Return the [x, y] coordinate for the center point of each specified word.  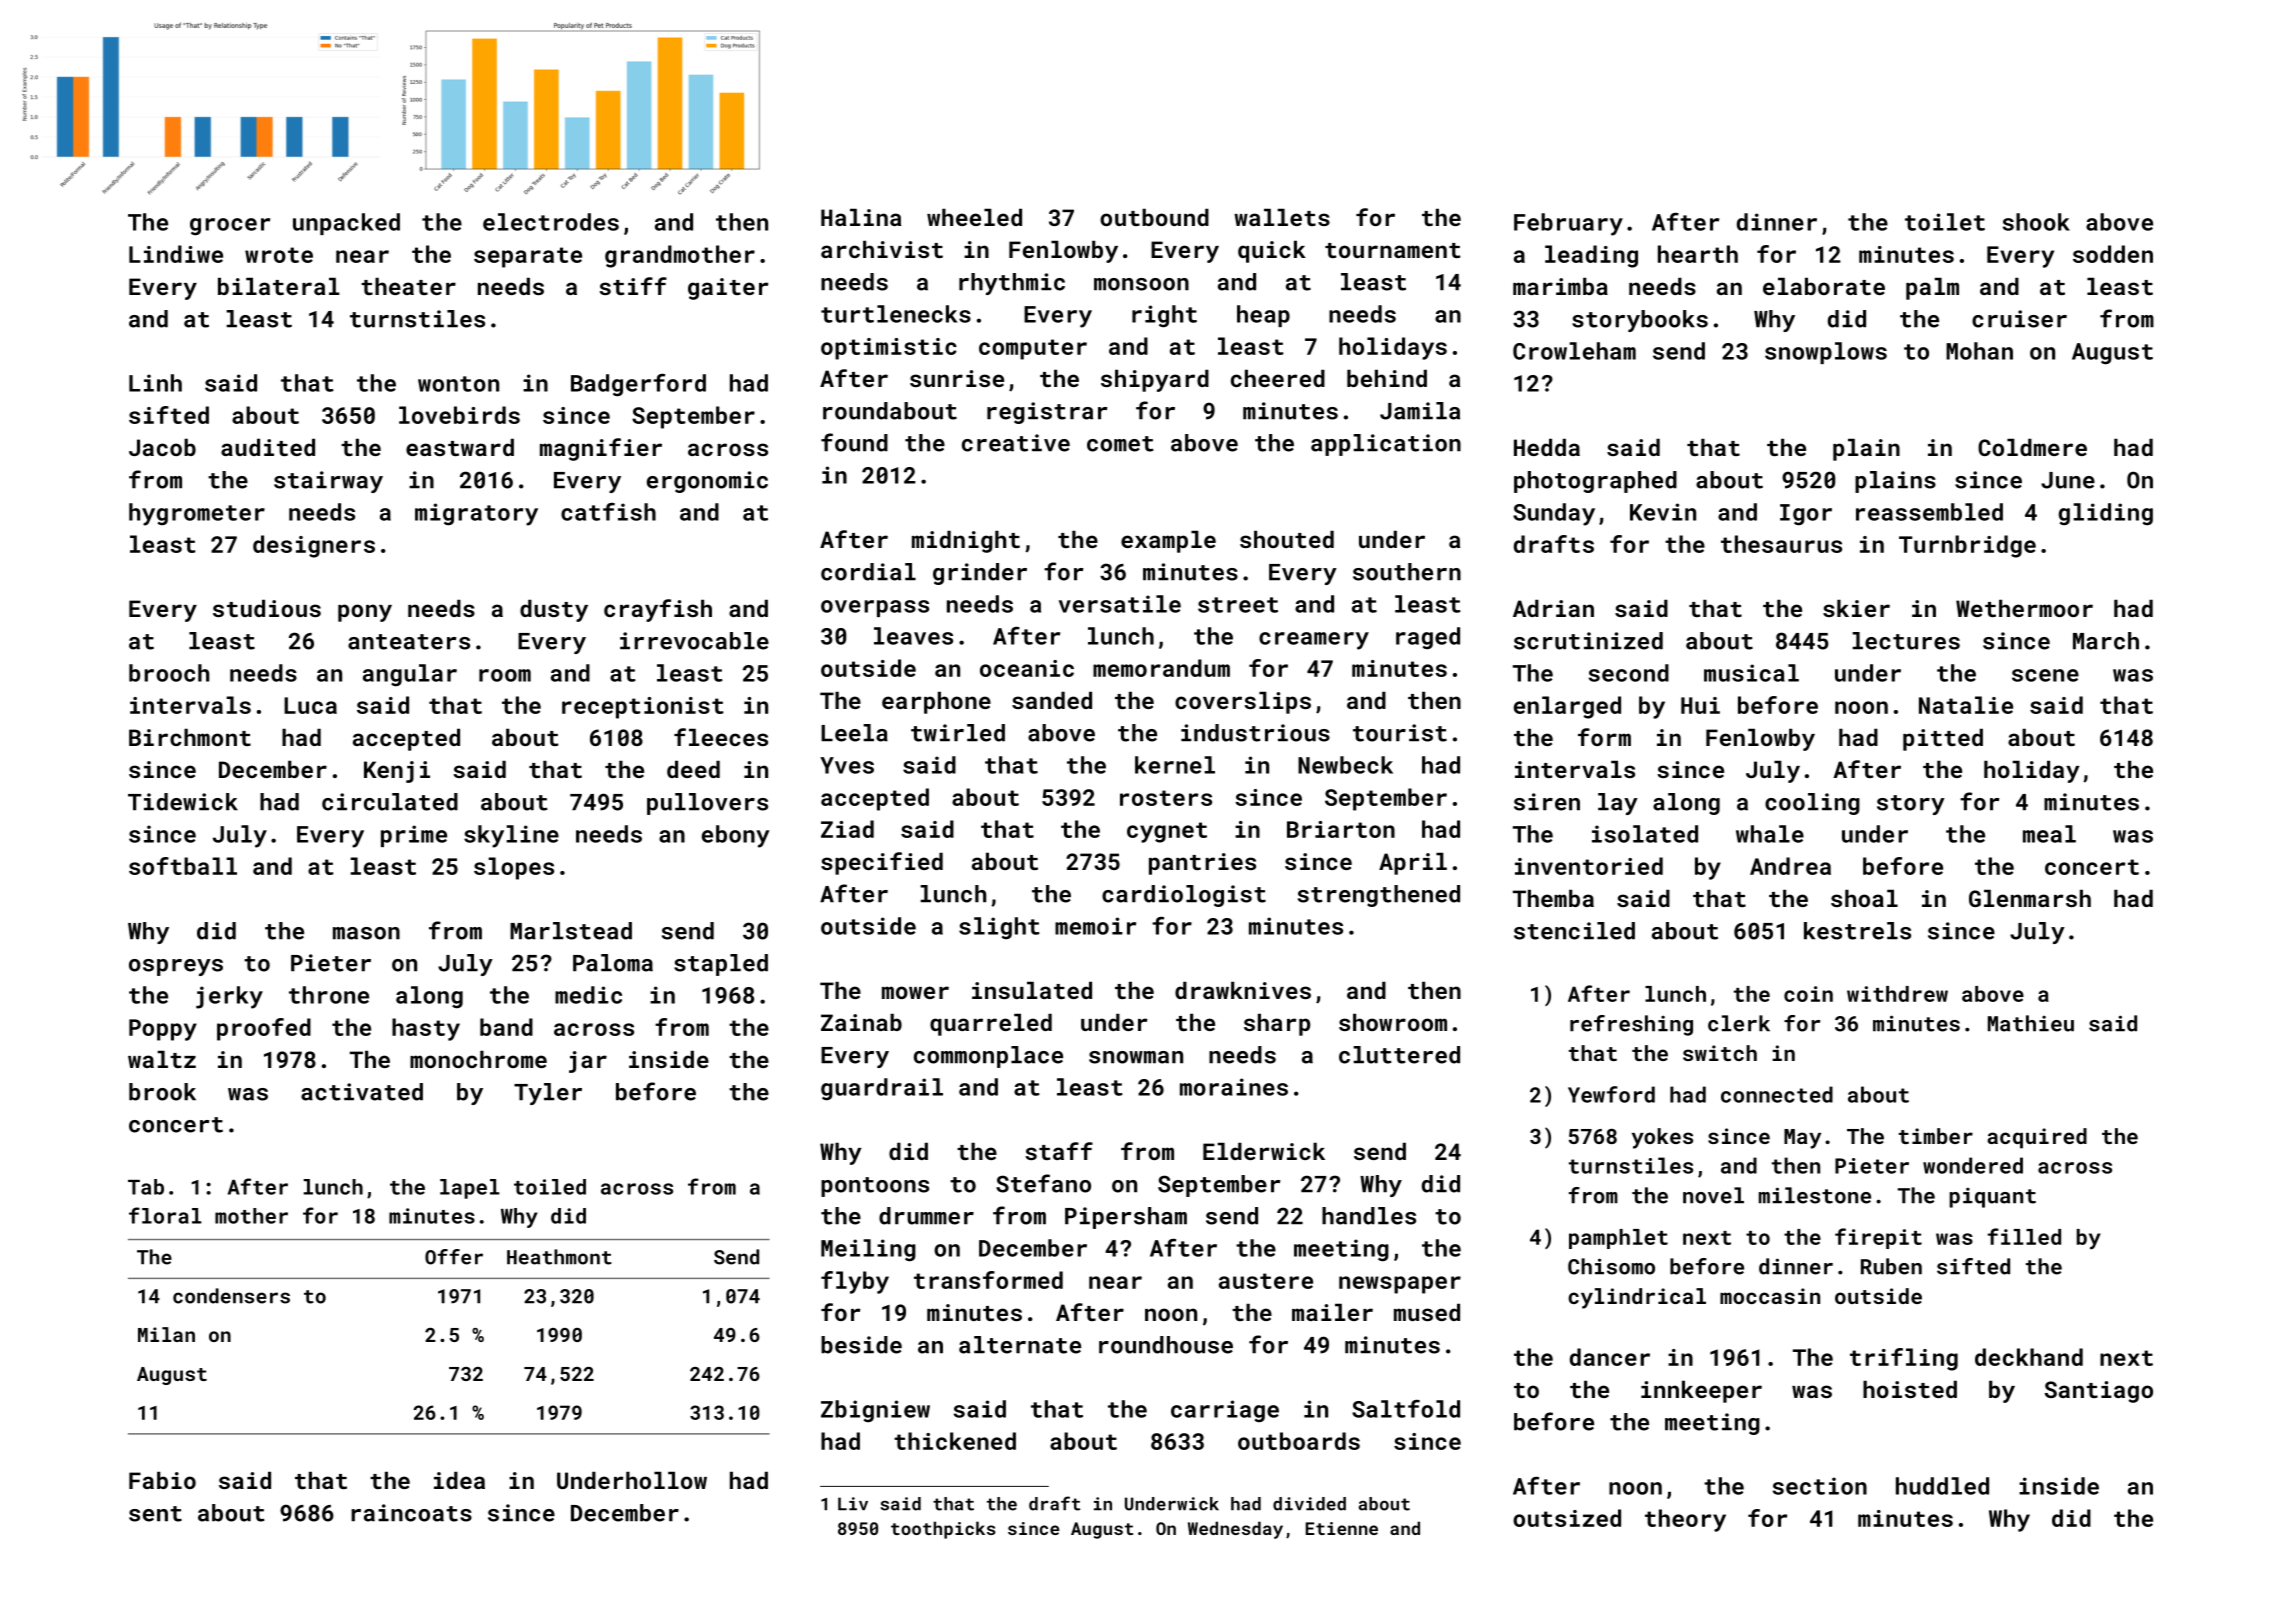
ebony [736, 836]
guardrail [882, 1089]
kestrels [1857, 931]
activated [362, 1092]
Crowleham [1574, 351]
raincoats [411, 1513]
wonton [458, 384]
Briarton [1341, 829]
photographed [1595, 482]
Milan [166, 1334]
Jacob [162, 447]
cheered [1278, 378]
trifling [1904, 1359]
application [1386, 445]
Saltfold [1406, 1409]
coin [1808, 994]
